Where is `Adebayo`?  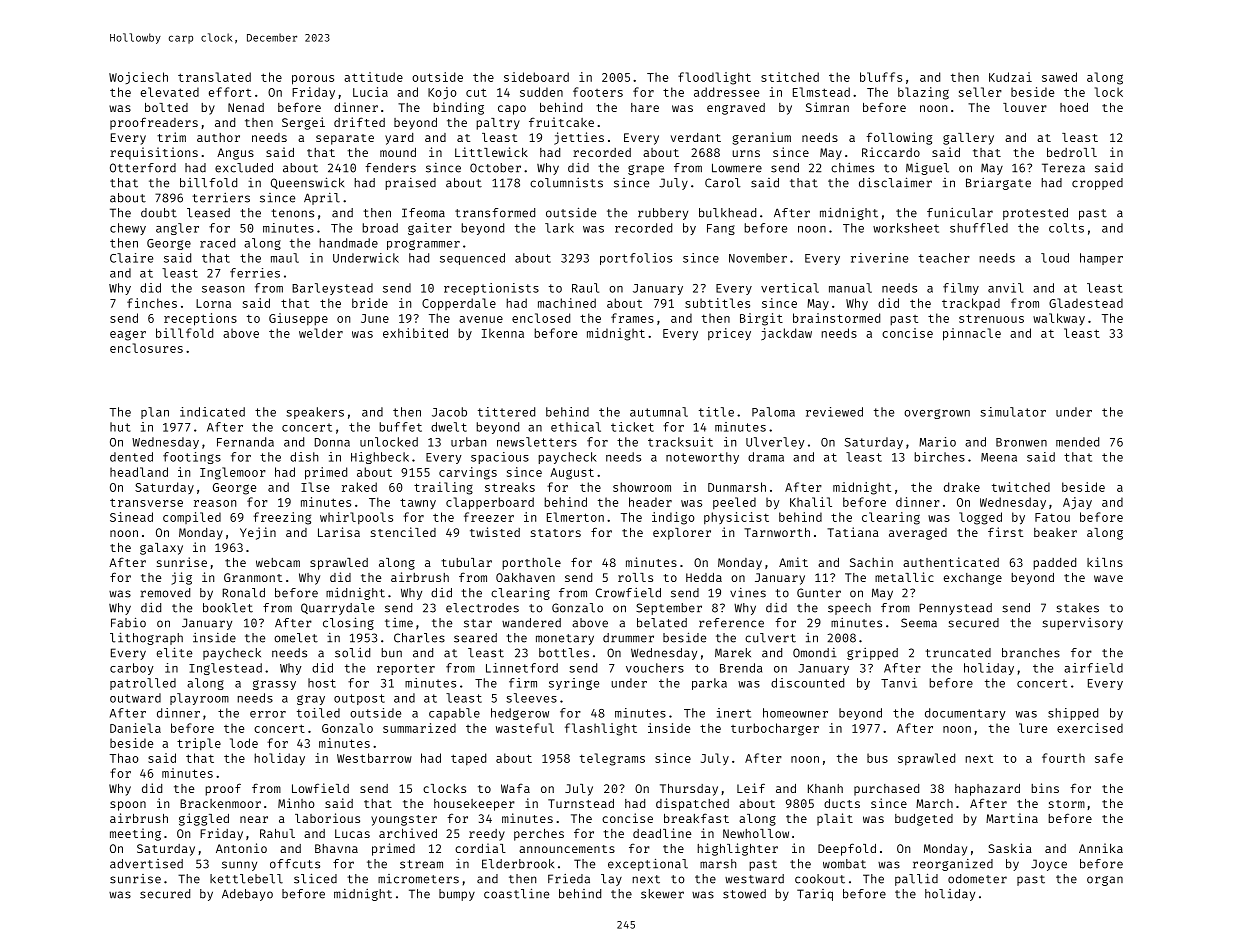 Adebayo is located at coordinates (247, 895).
